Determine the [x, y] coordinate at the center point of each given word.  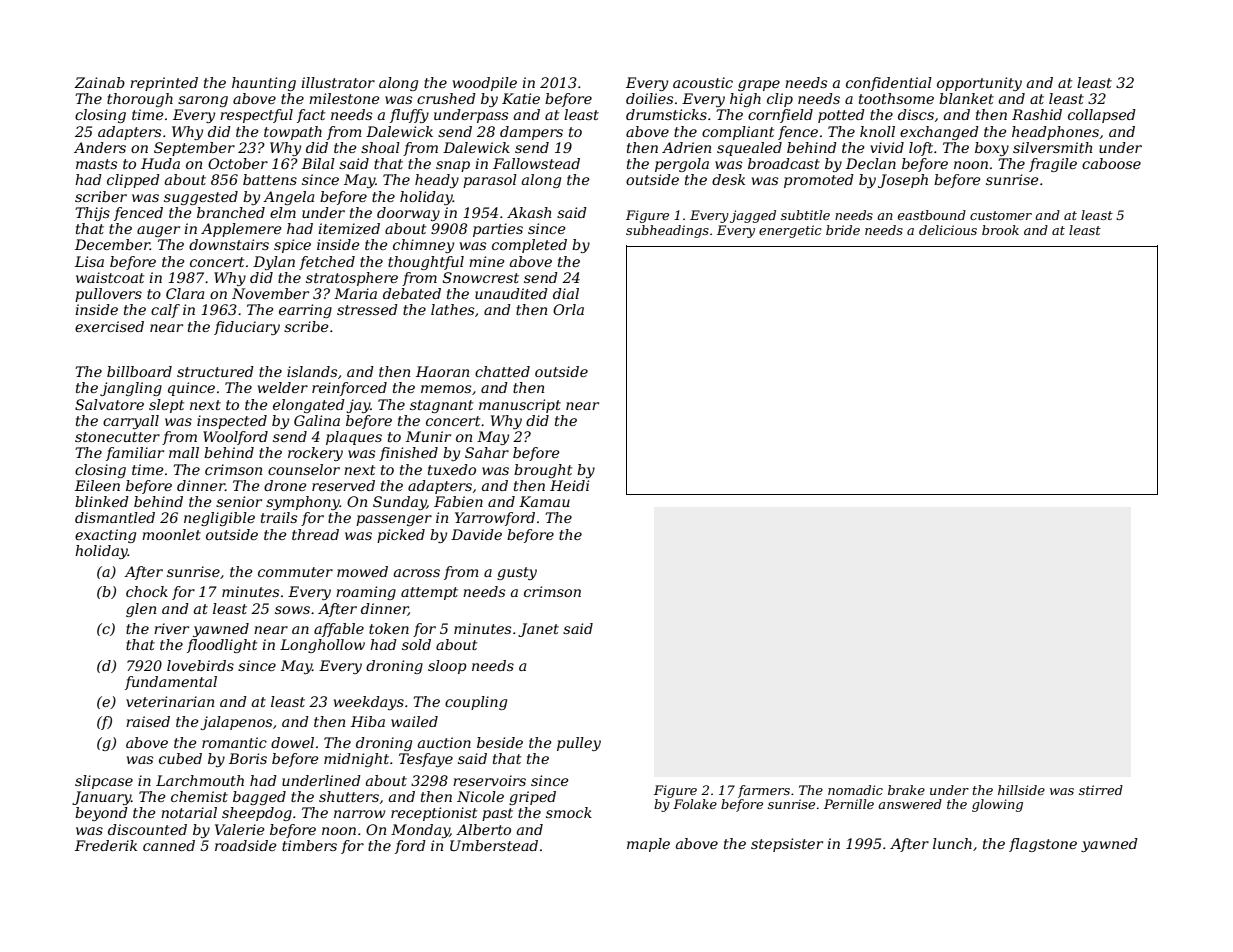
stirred [1101, 790]
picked [401, 536]
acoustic [703, 82]
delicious [948, 230]
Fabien [458, 501]
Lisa [89, 261]
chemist [199, 796]
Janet [538, 630]
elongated [309, 406]
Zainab [99, 82]
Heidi [569, 485]
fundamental [171, 683]
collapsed [1102, 116]
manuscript [520, 406]
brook [1000, 230]
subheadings [667, 231]
